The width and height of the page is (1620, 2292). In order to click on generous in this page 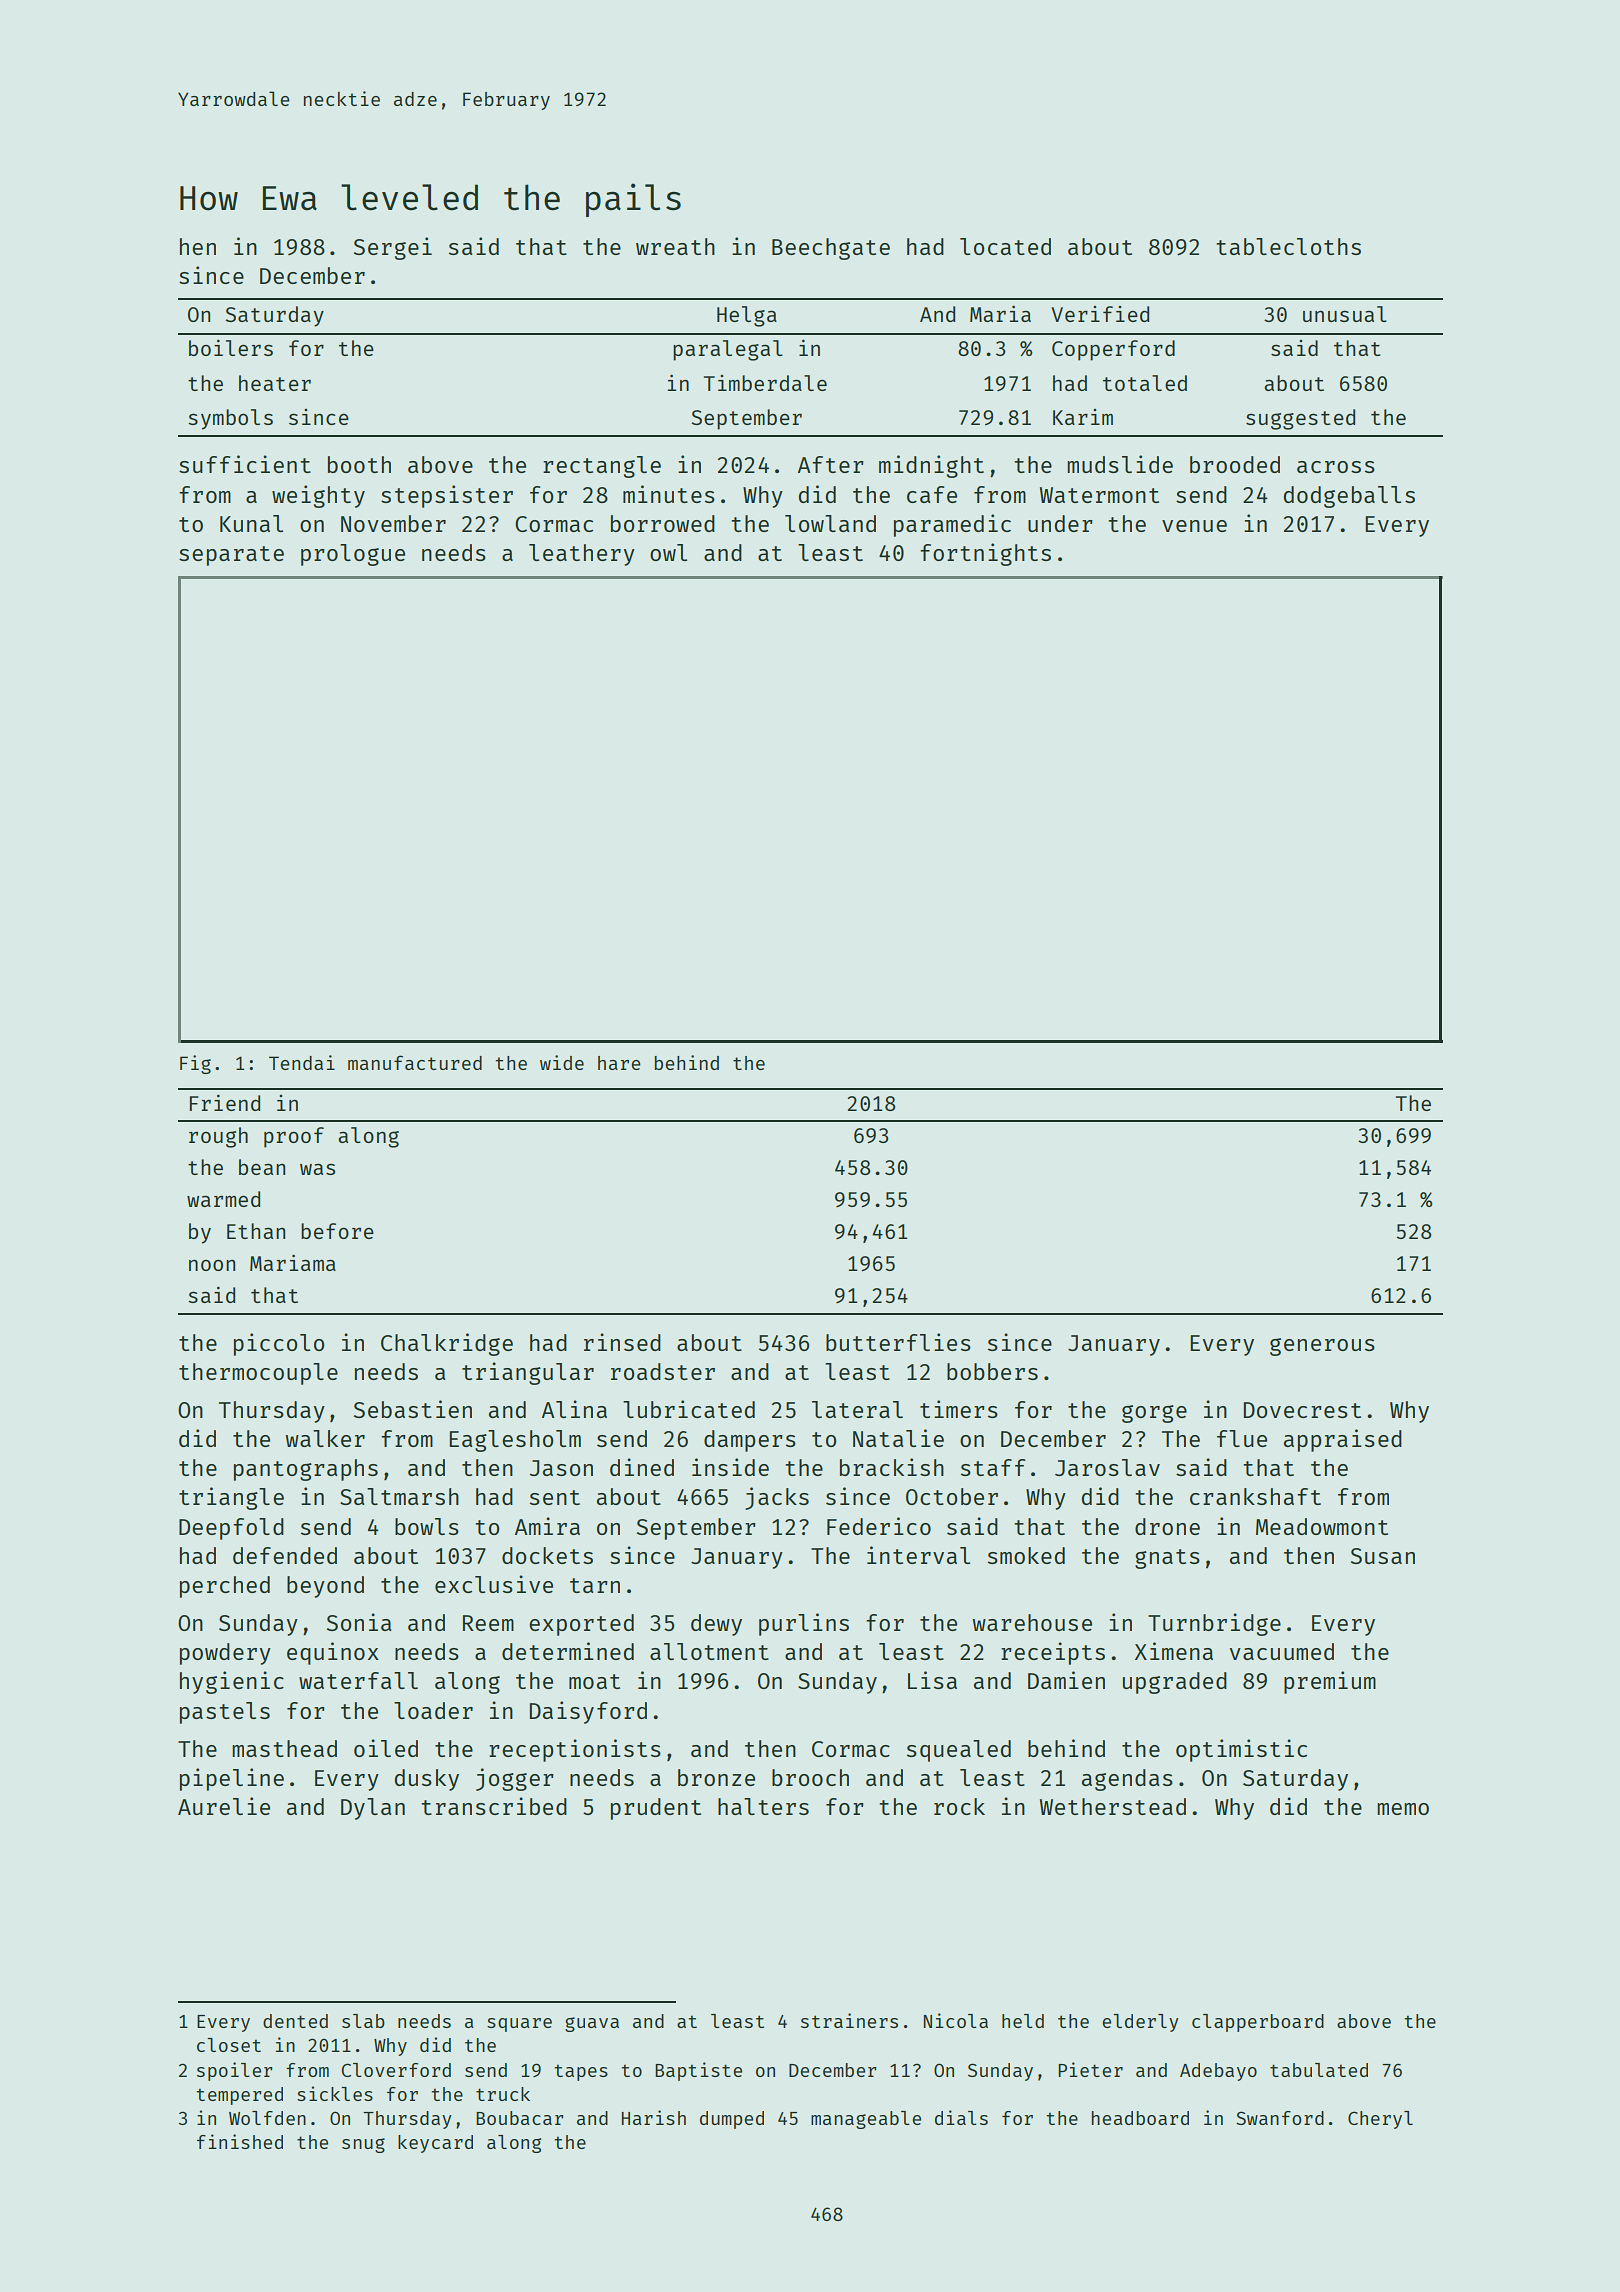, I will do `click(1322, 1347)`.
